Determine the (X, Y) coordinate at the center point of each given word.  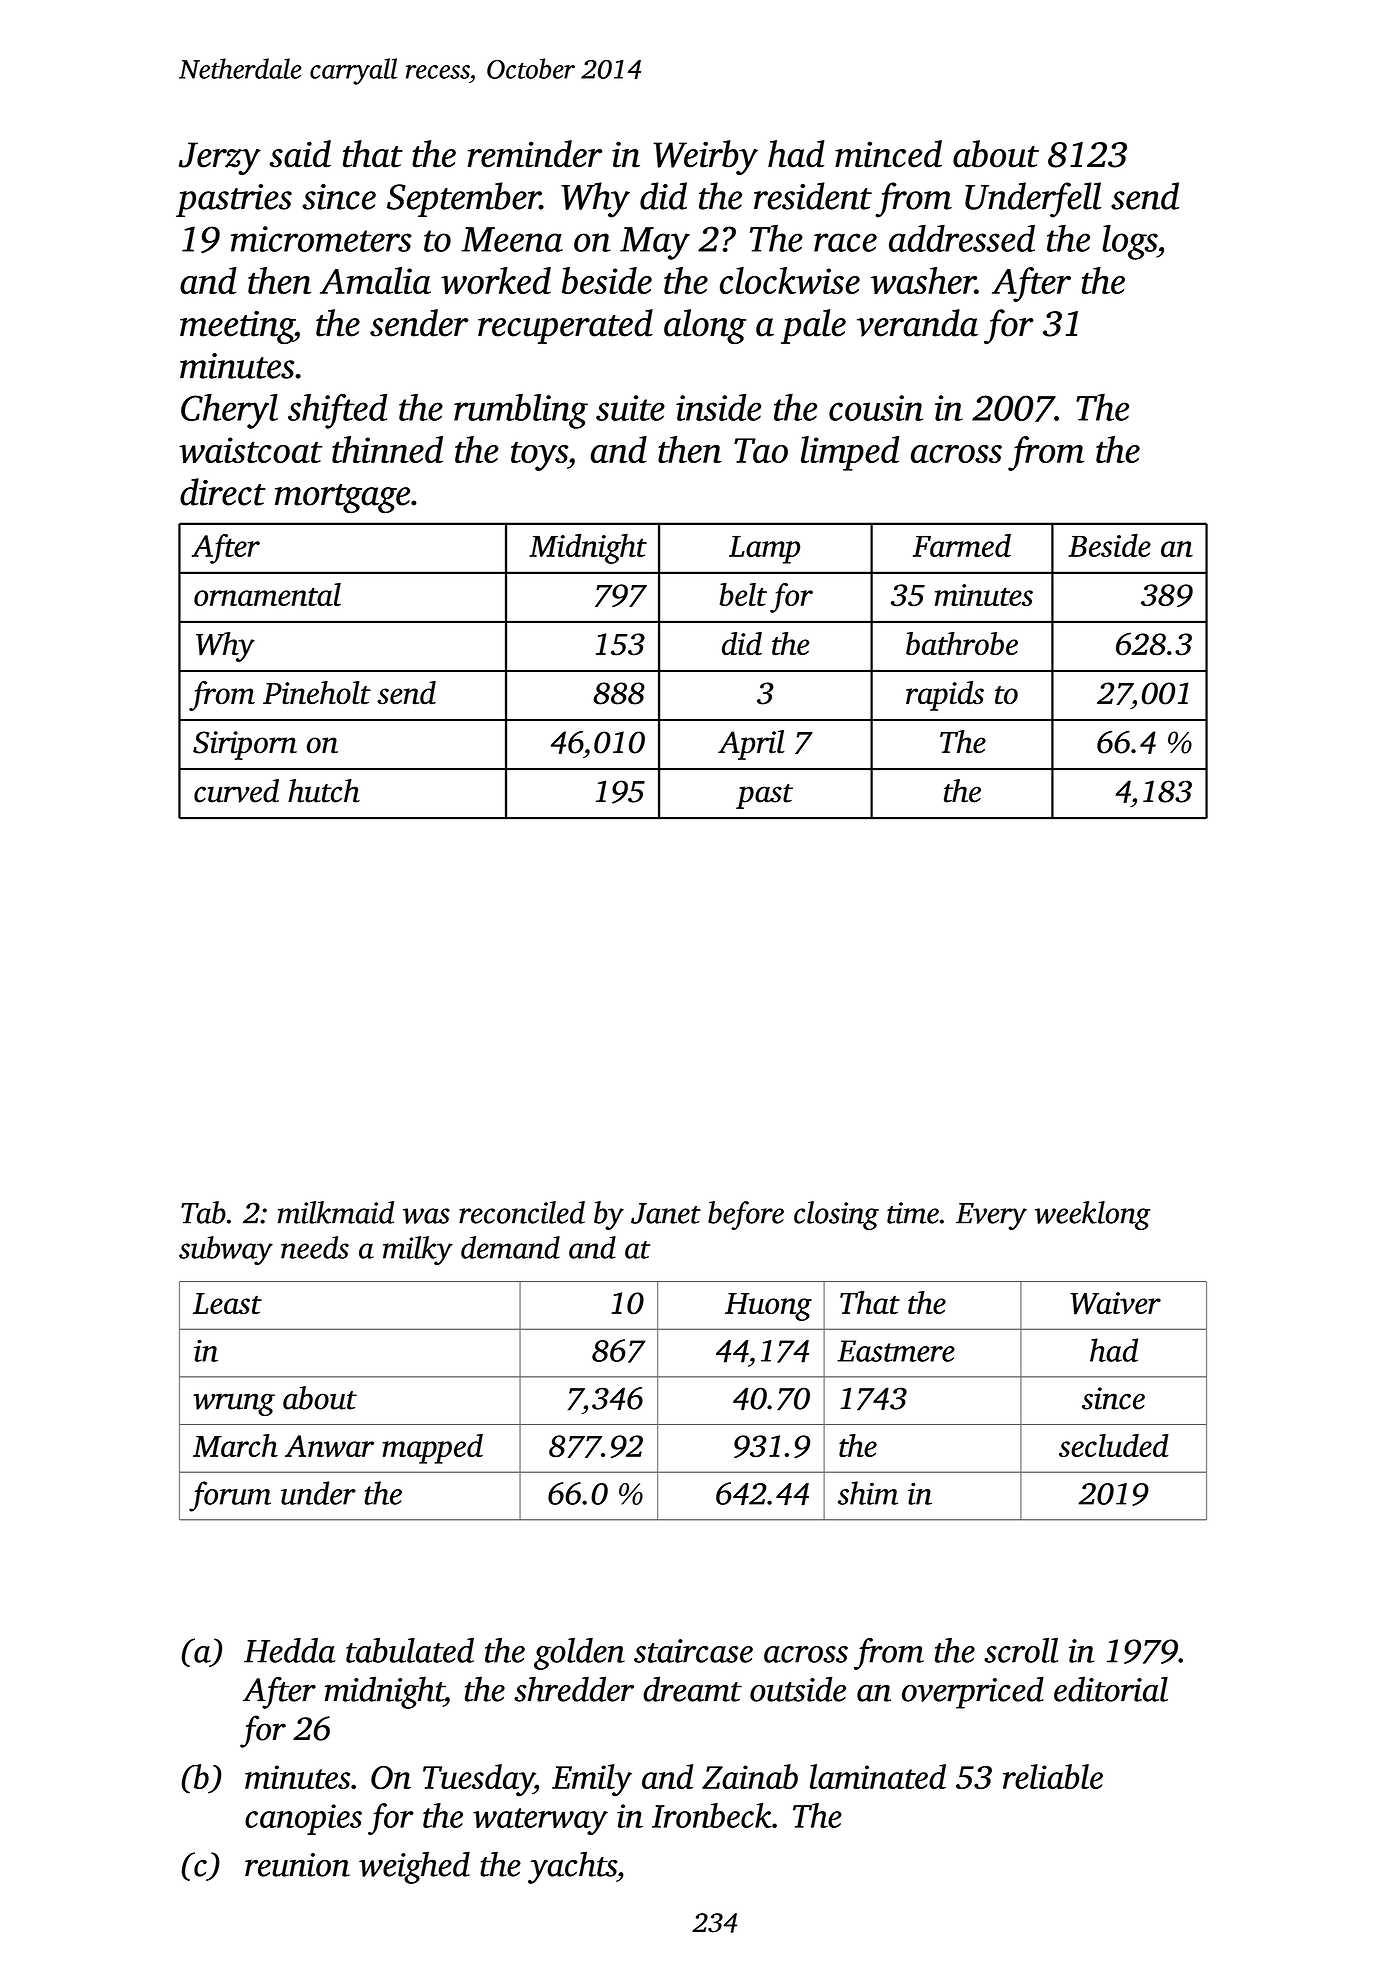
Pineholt (317, 693)
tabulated (410, 1650)
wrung (234, 1404)
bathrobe (962, 643)
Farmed (962, 545)
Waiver (1115, 1303)
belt (743, 594)
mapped (432, 1449)
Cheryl (229, 411)
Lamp (764, 550)
